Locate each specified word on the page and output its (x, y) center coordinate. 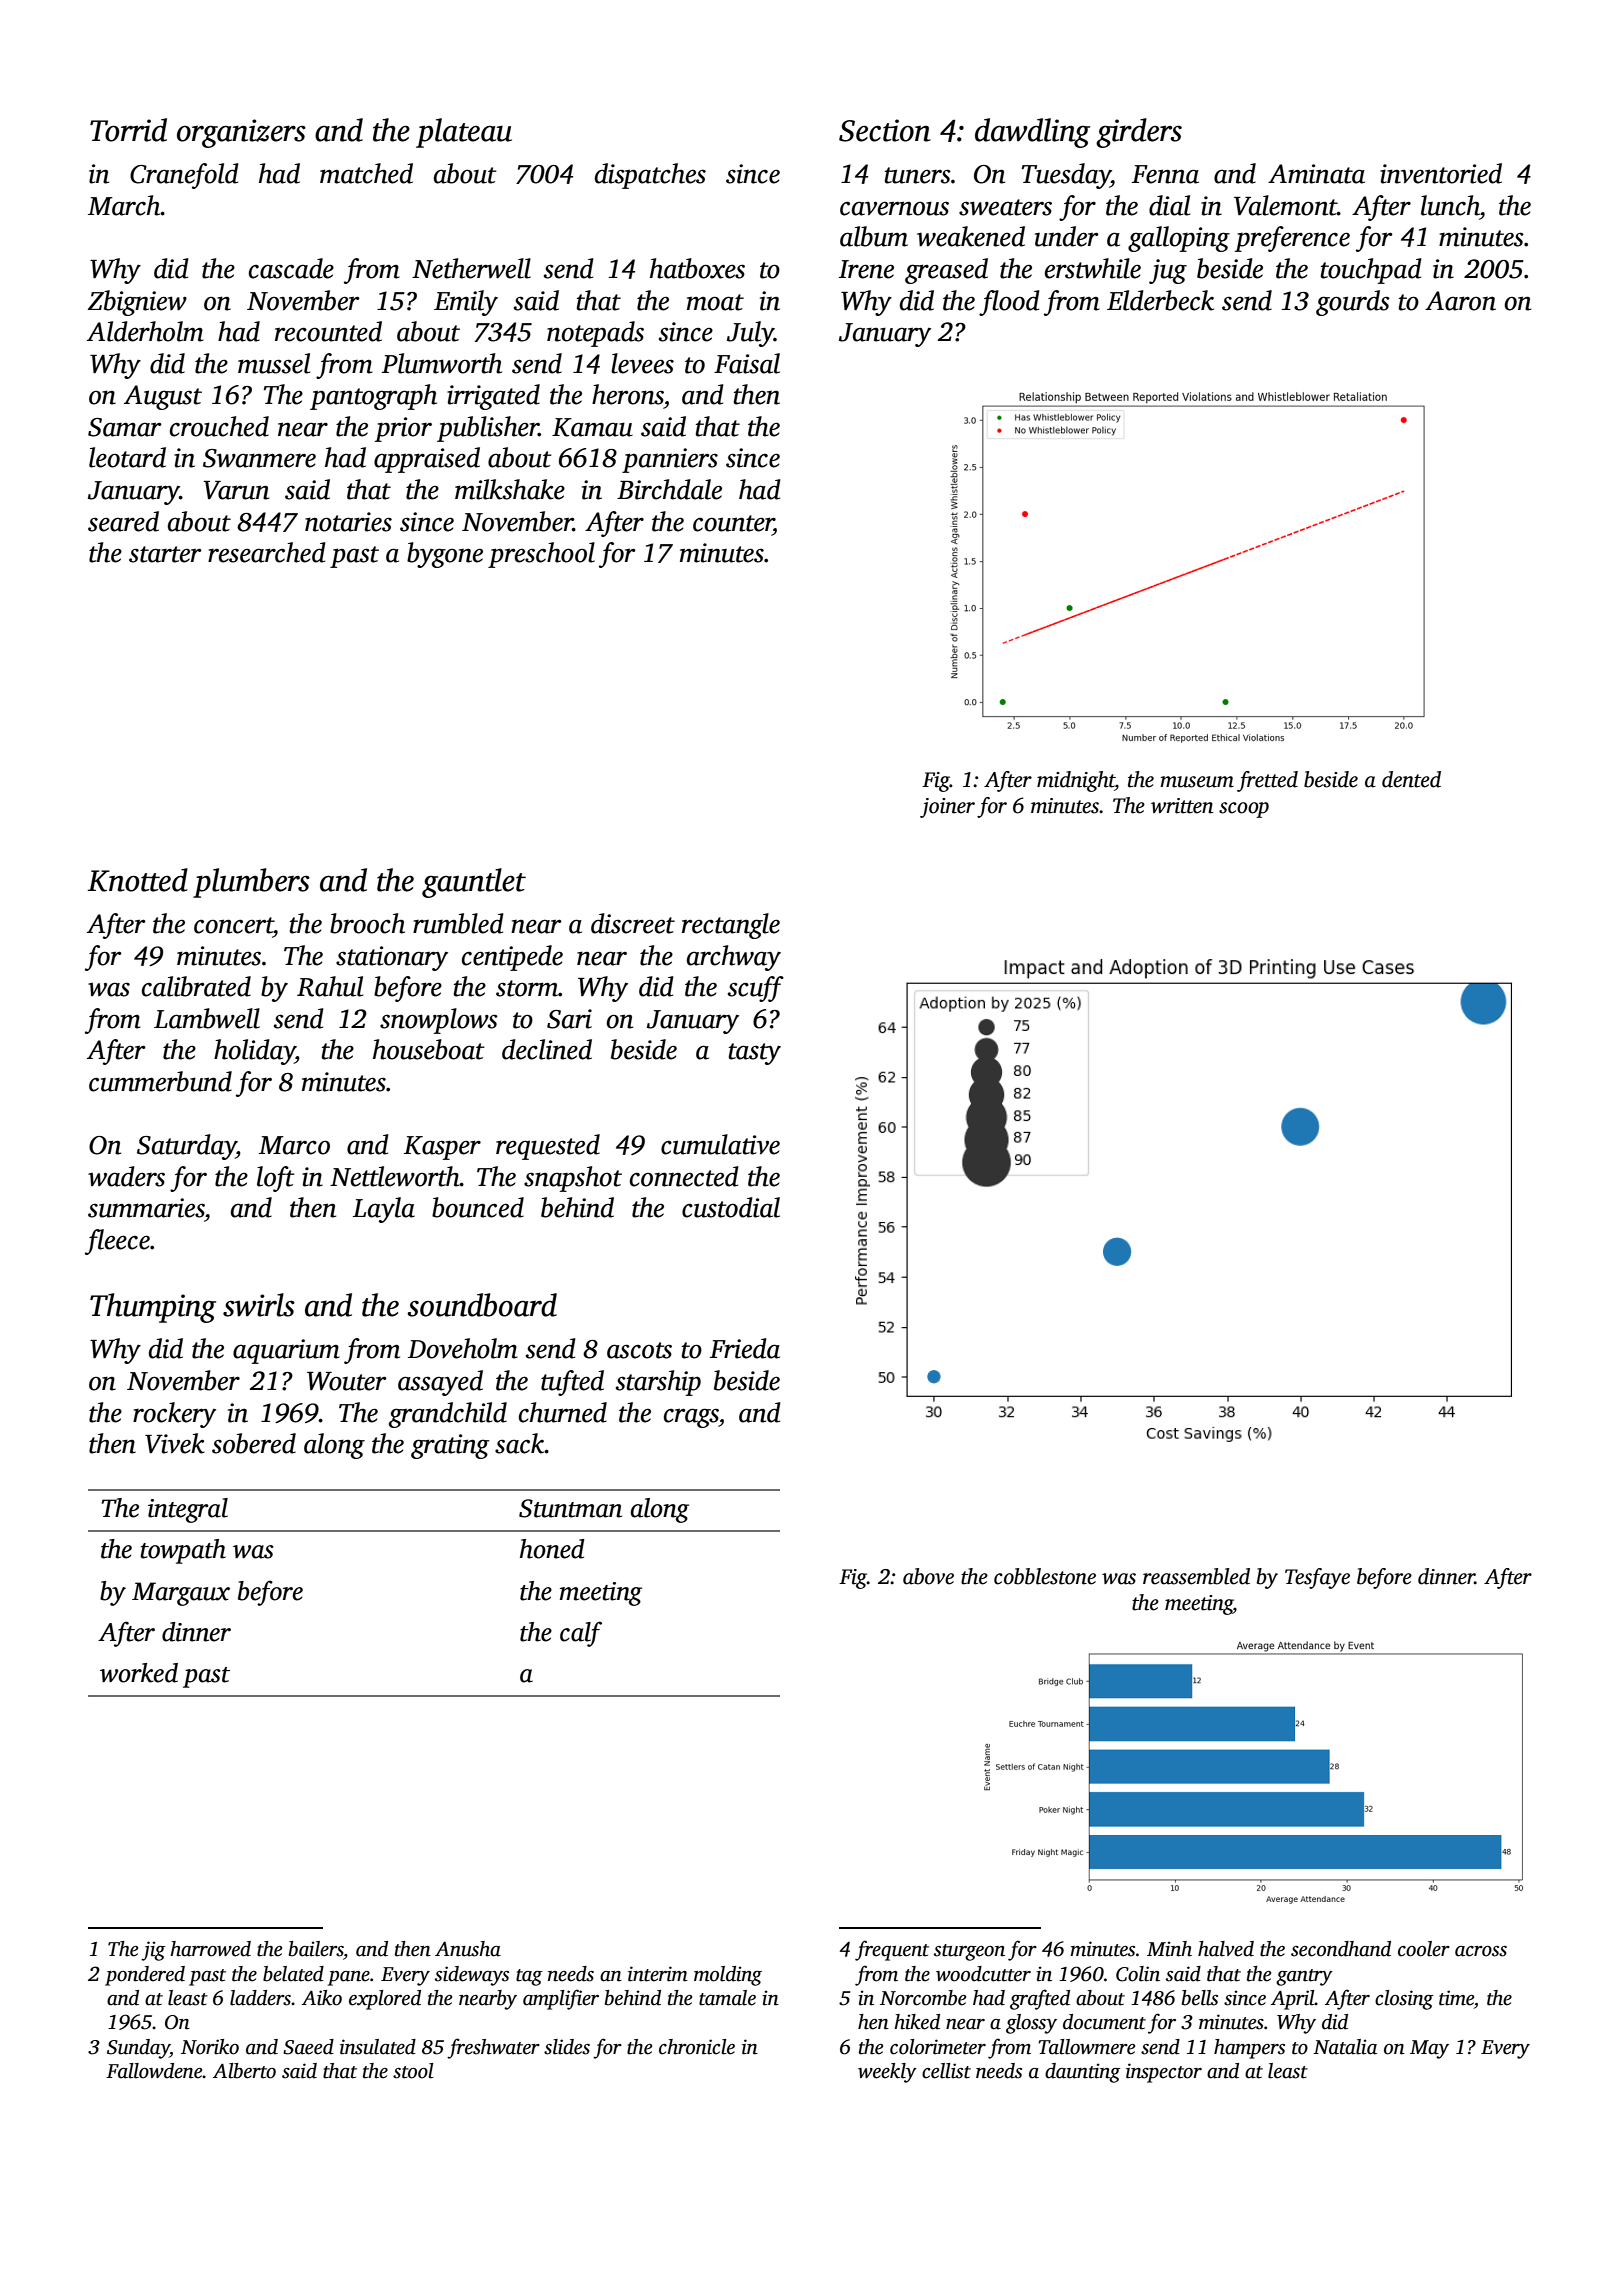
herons (628, 394)
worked (139, 1673)
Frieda (745, 1348)
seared (123, 521)
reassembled (1196, 1576)
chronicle (697, 2047)
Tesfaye (1317, 1578)
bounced (478, 1207)
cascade (291, 268)
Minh (1169, 1949)
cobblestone (1045, 1576)
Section (885, 130)
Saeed (308, 2047)
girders (1139, 133)
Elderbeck (1160, 300)
